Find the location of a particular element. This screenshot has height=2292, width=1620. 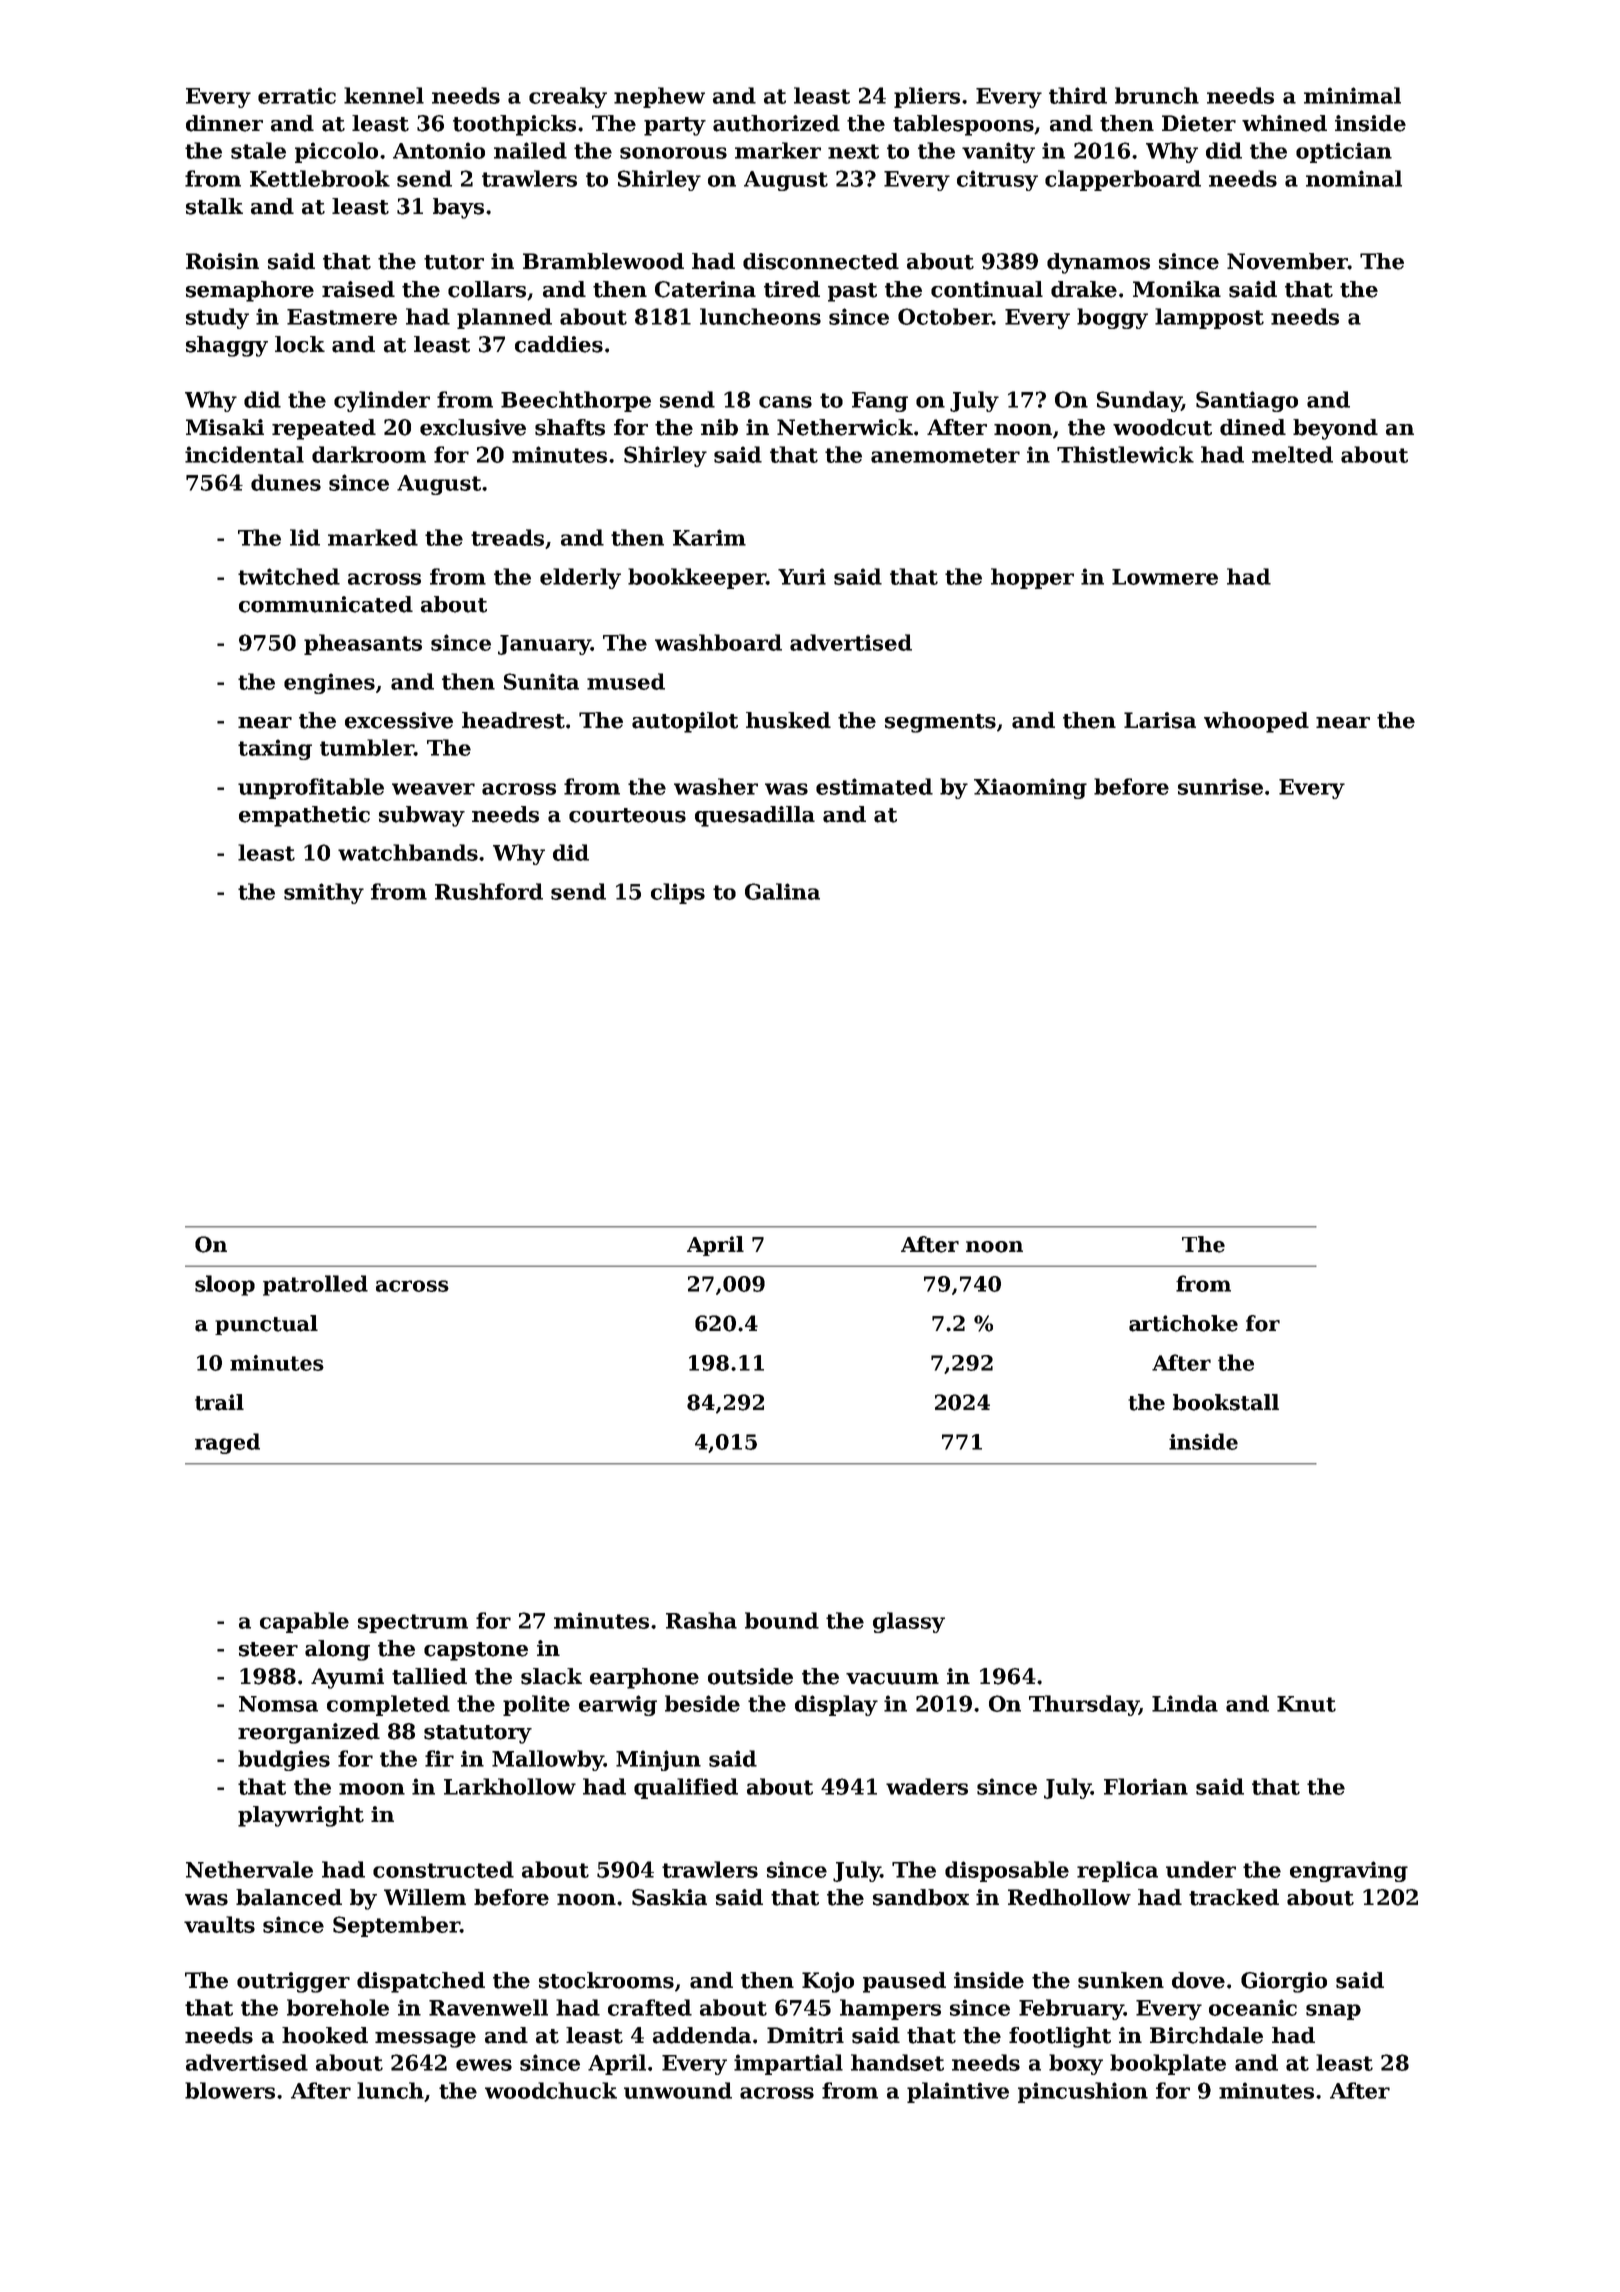

fir is located at coordinates (439, 1758).
